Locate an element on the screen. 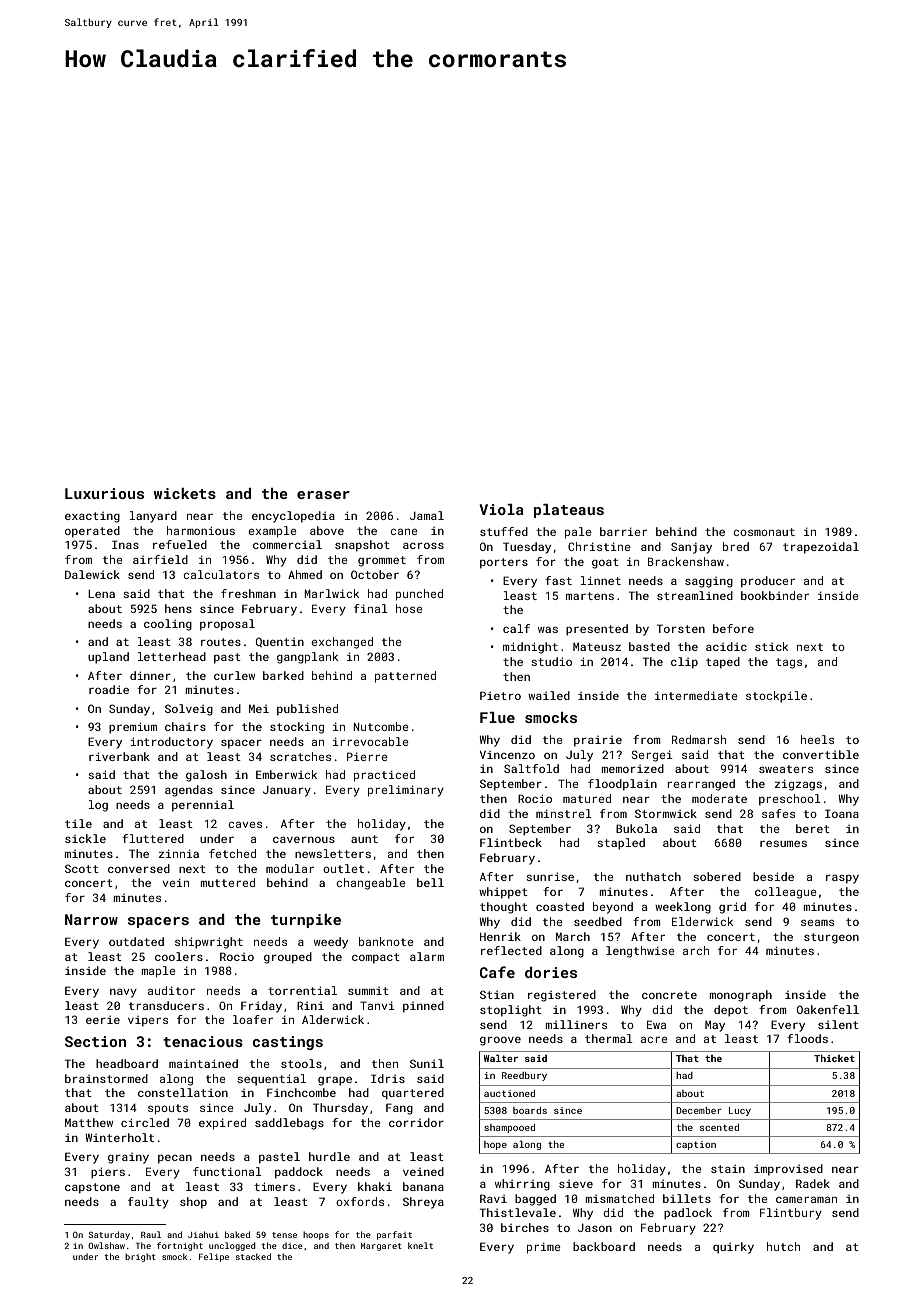 The height and width of the screenshot is (1308, 924). turnpike is located at coordinates (306, 921).
